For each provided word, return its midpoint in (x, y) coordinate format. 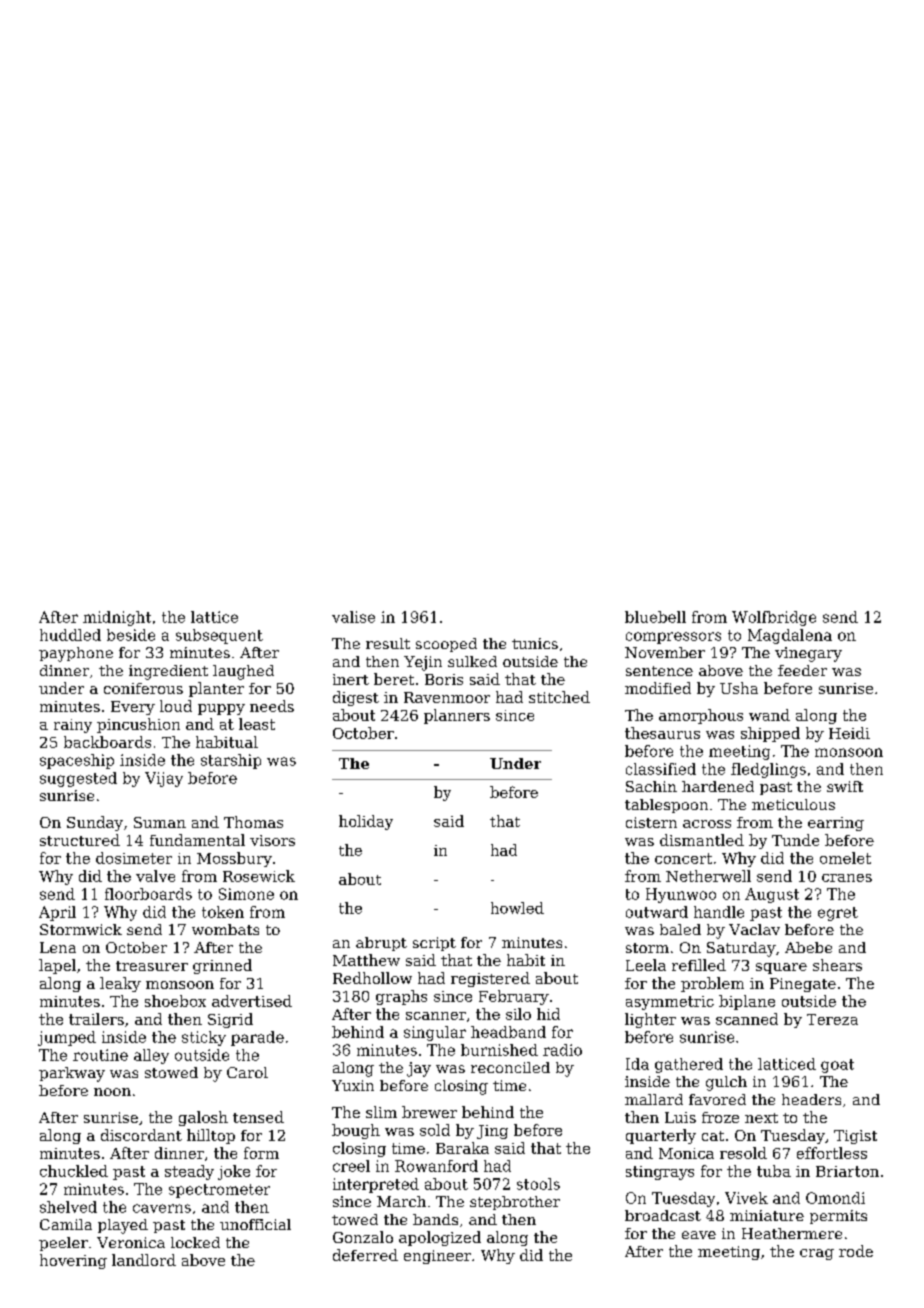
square (781, 968)
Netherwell (708, 876)
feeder (802, 670)
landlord (144, 1260)
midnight (117, 618)
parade (257, 1038)
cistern (651, 822)
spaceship (77, 761)
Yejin (423, 663)
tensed (258, 1117)
